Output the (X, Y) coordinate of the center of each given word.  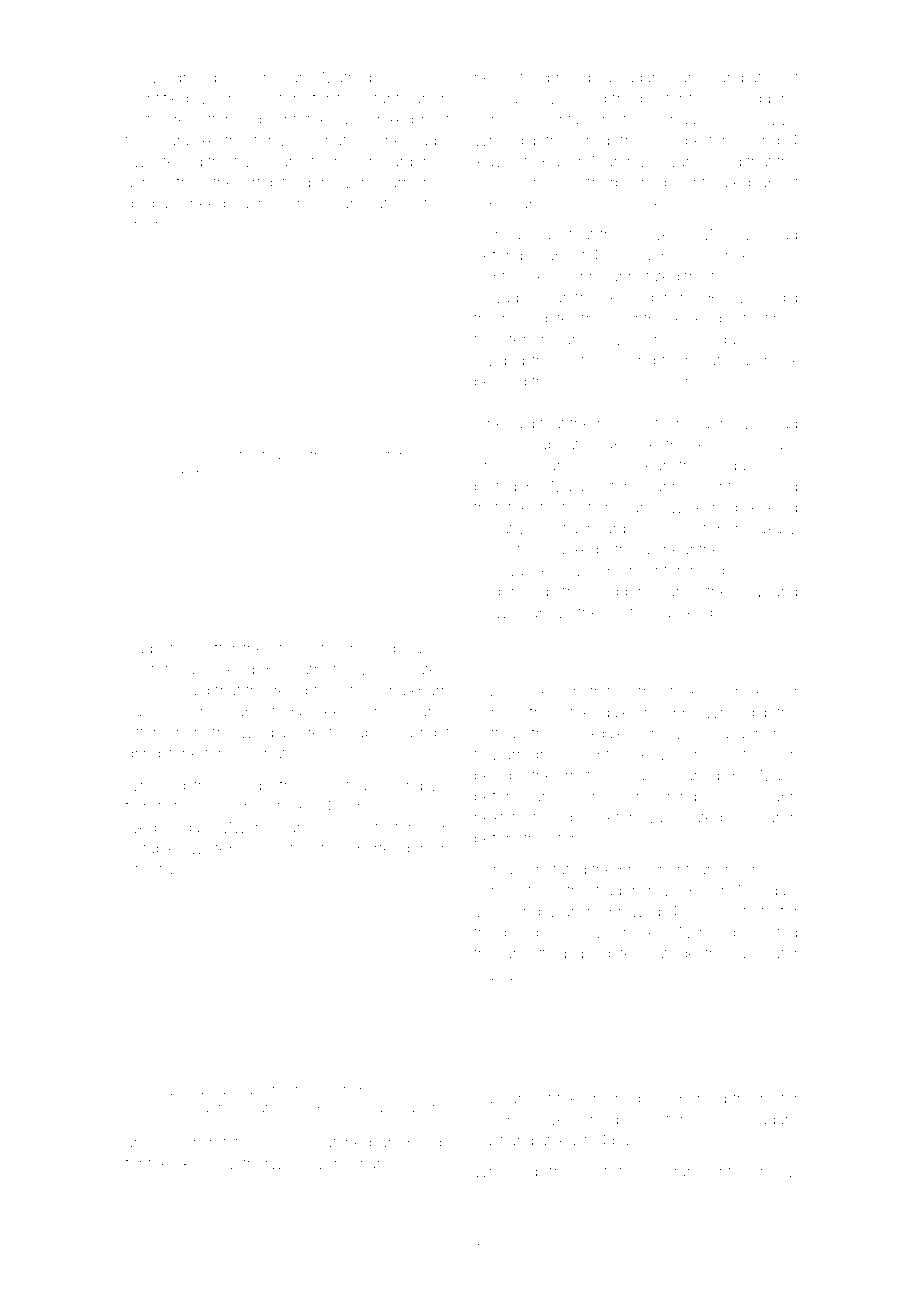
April (747, 120)
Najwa (206, 1091)
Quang (774, 593)
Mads (779, 775)
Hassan (500, 1098)
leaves (496, 161)
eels (338, 711)
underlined (511, 591)
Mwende (250, 827)
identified (157, 98)
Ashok (231, 474)
